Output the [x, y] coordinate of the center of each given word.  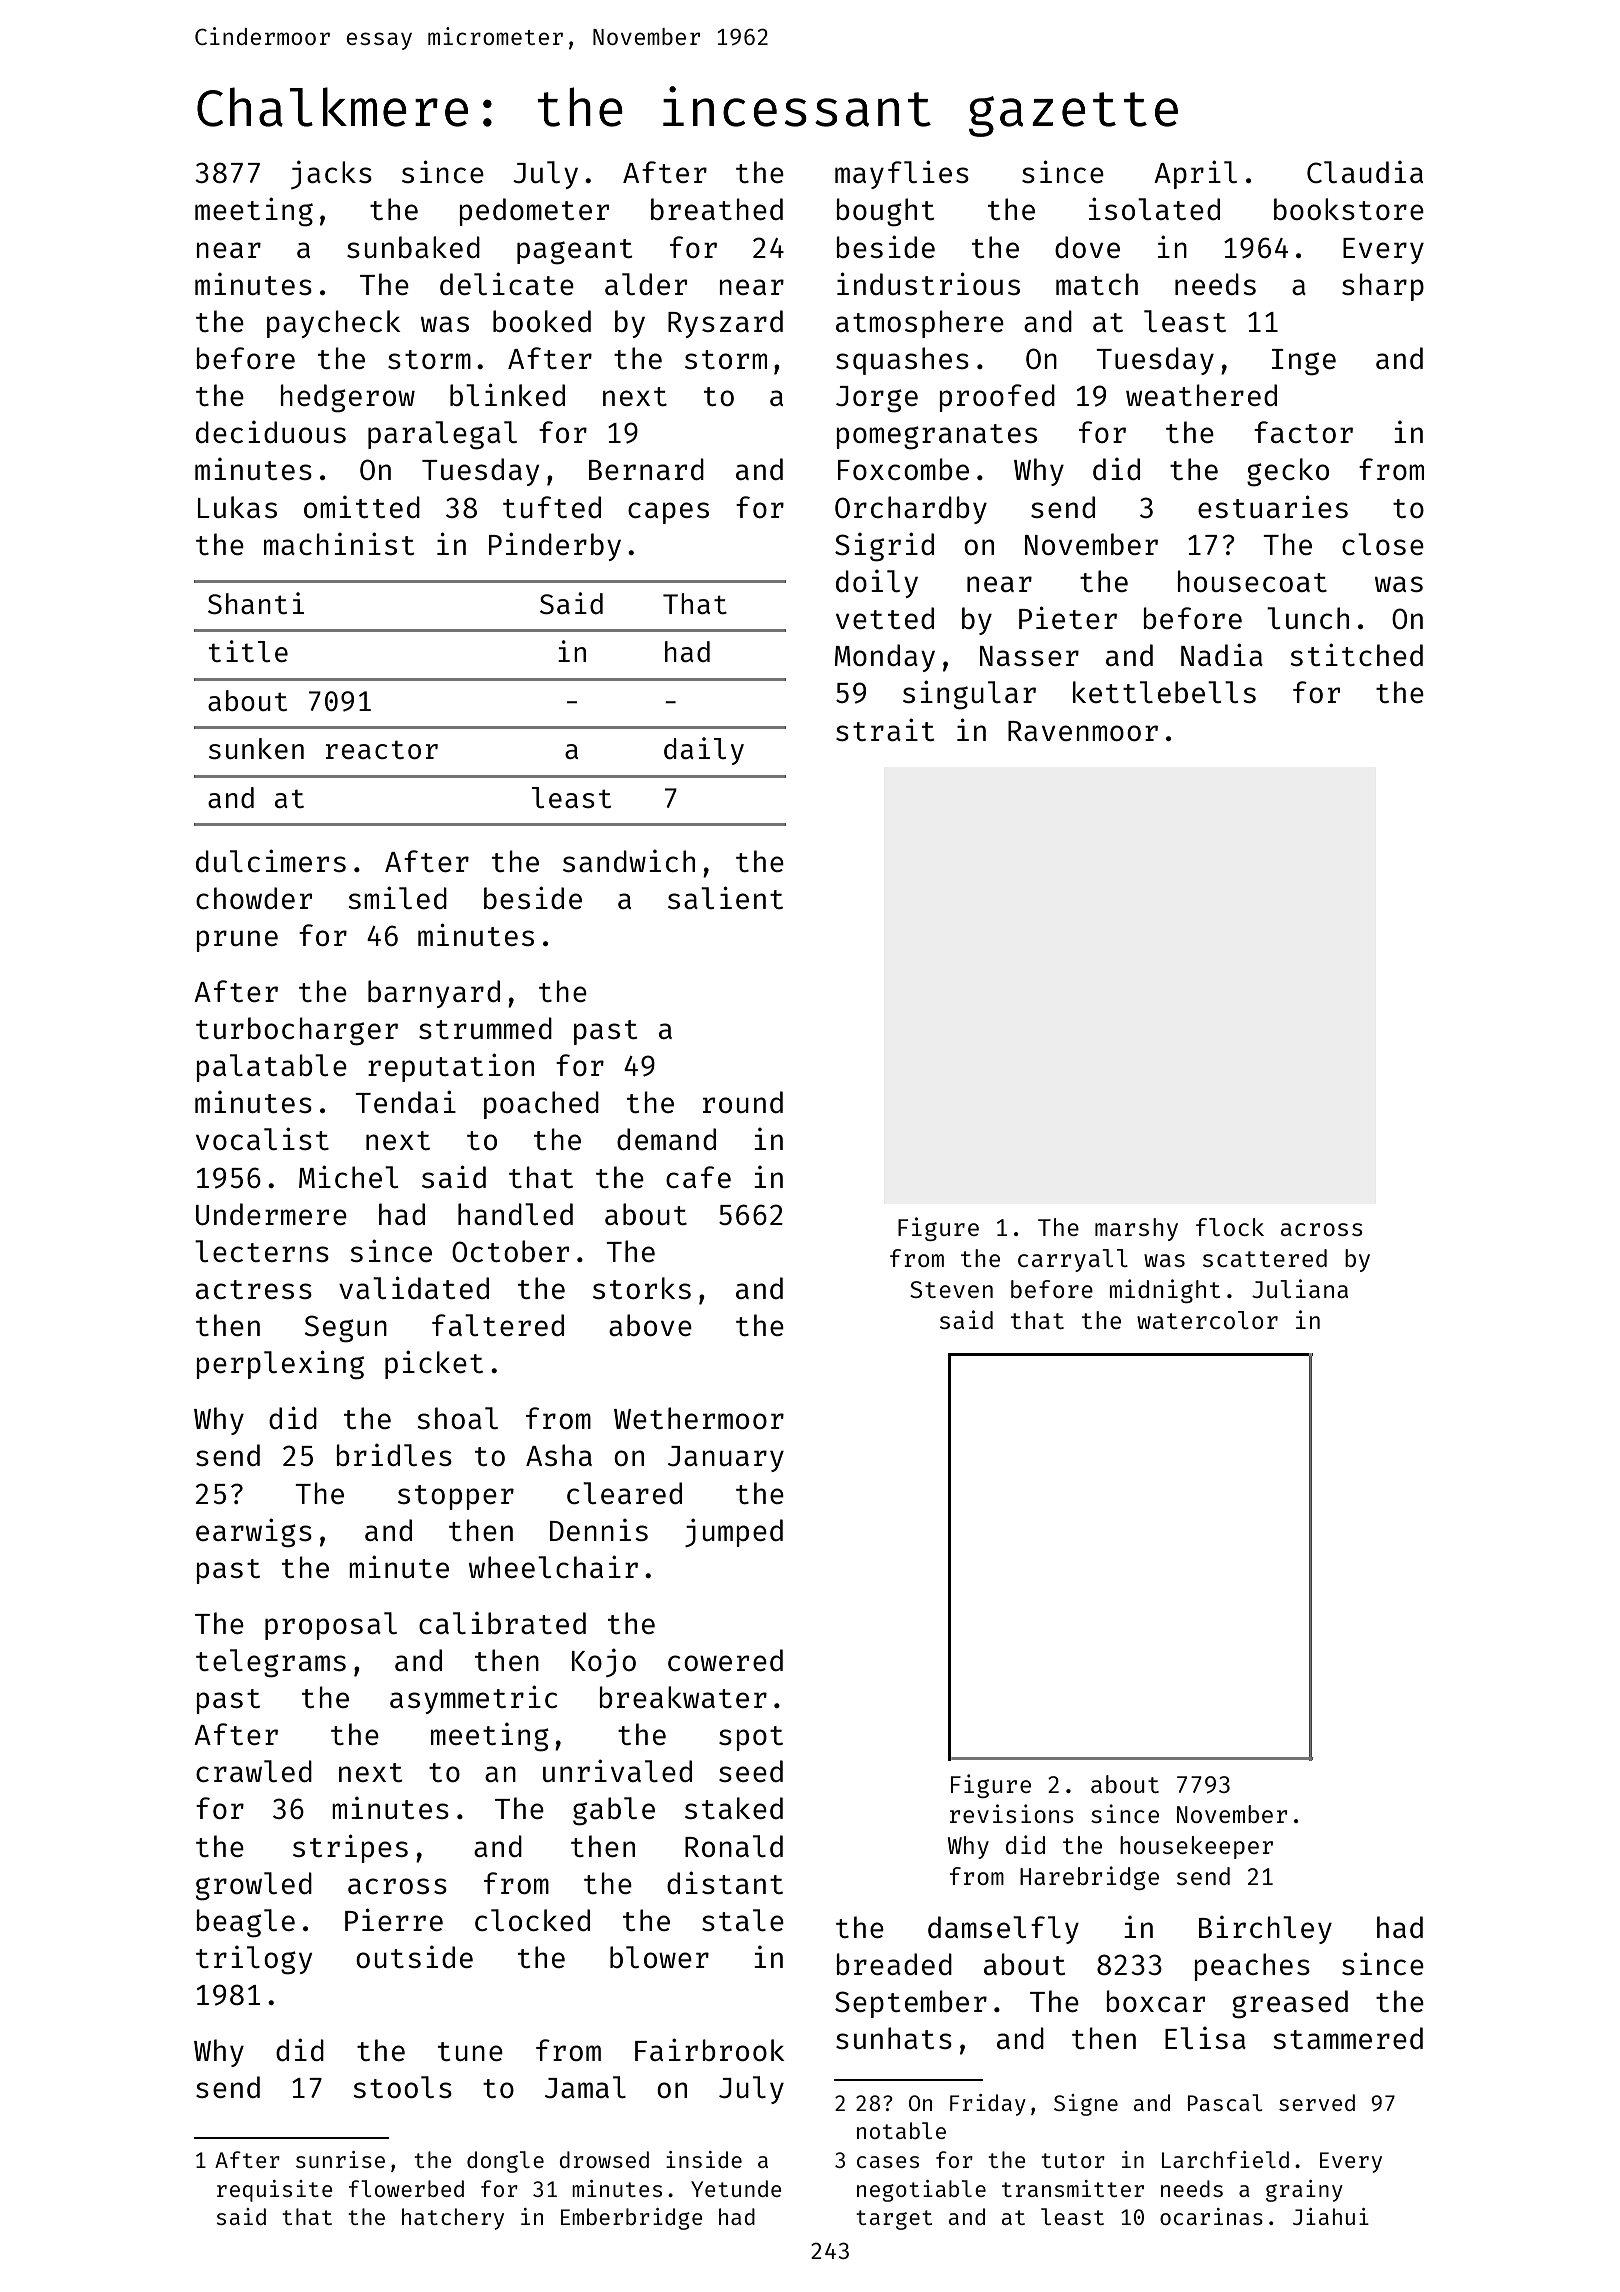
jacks [331, 174]
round [743, 1102]
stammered [1348, 2038]
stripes [350, 1848]
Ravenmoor [1083, 731]
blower [659, 1957]
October [510, 1251]
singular [969, 695]
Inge [1304, 362]
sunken [256, 748]
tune [470, 2051]
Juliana [1300, 1288]
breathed [717, 209]
